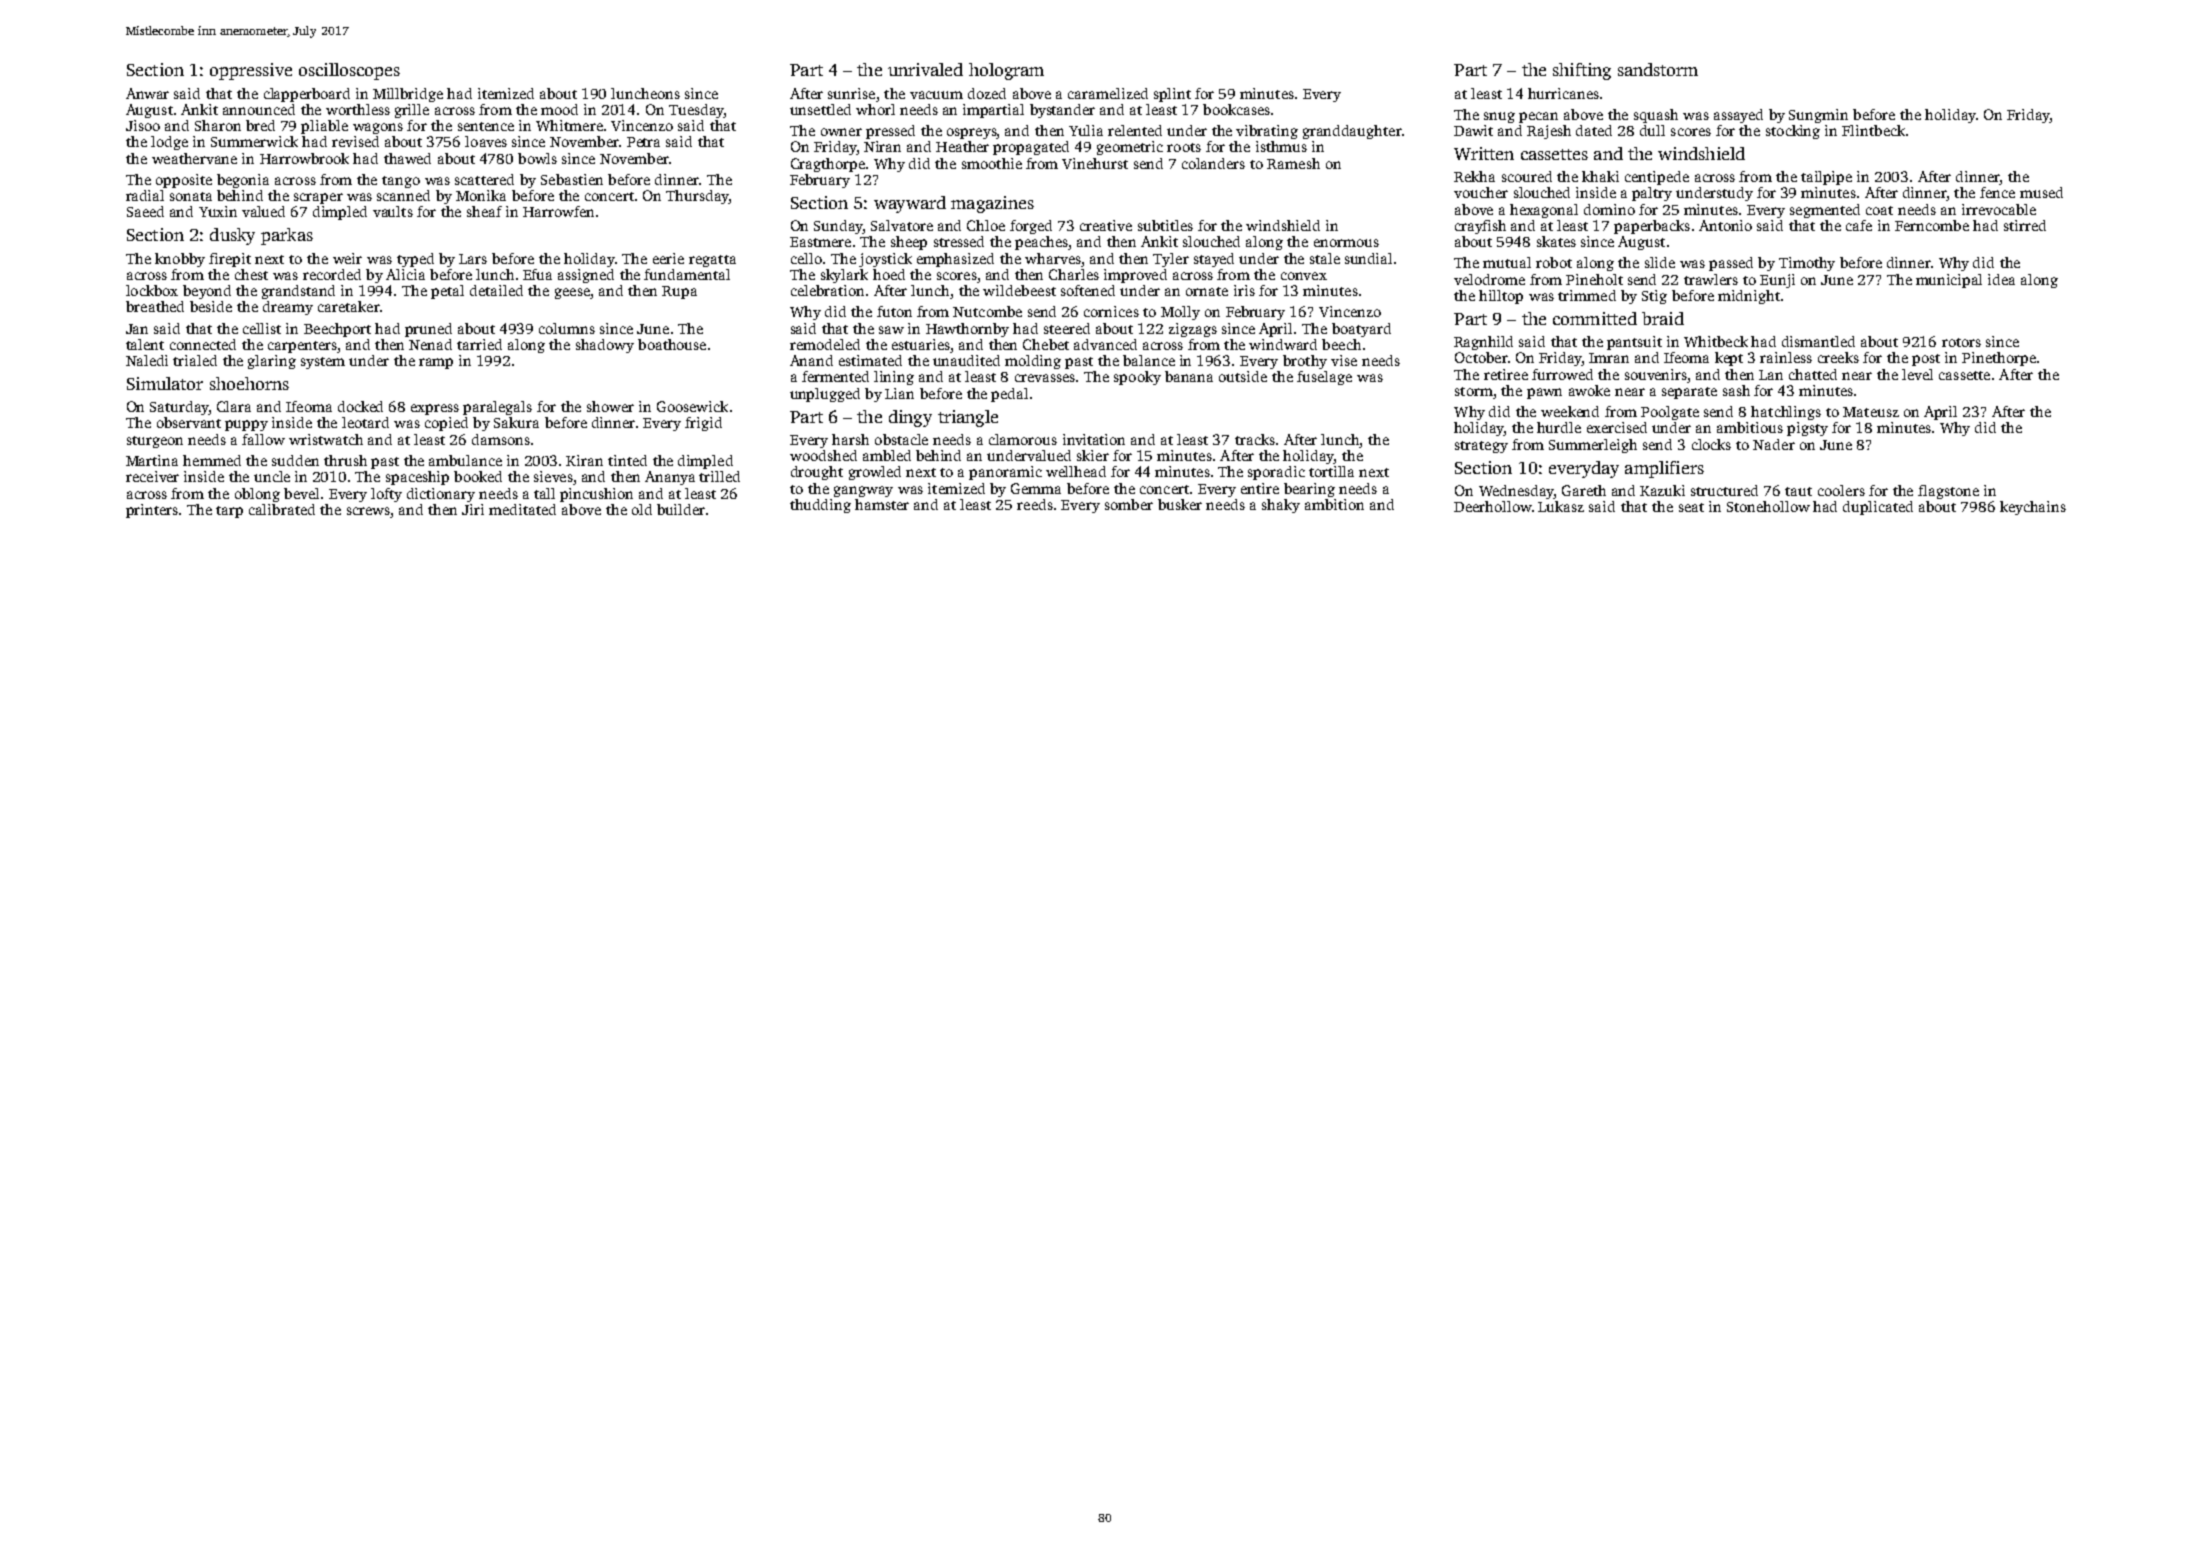 This image has height=1553, width=2196. What do you see at coordinates (1483, 343) in the image?
I see `Ragnhild` at bounding box center [1483, 343].
